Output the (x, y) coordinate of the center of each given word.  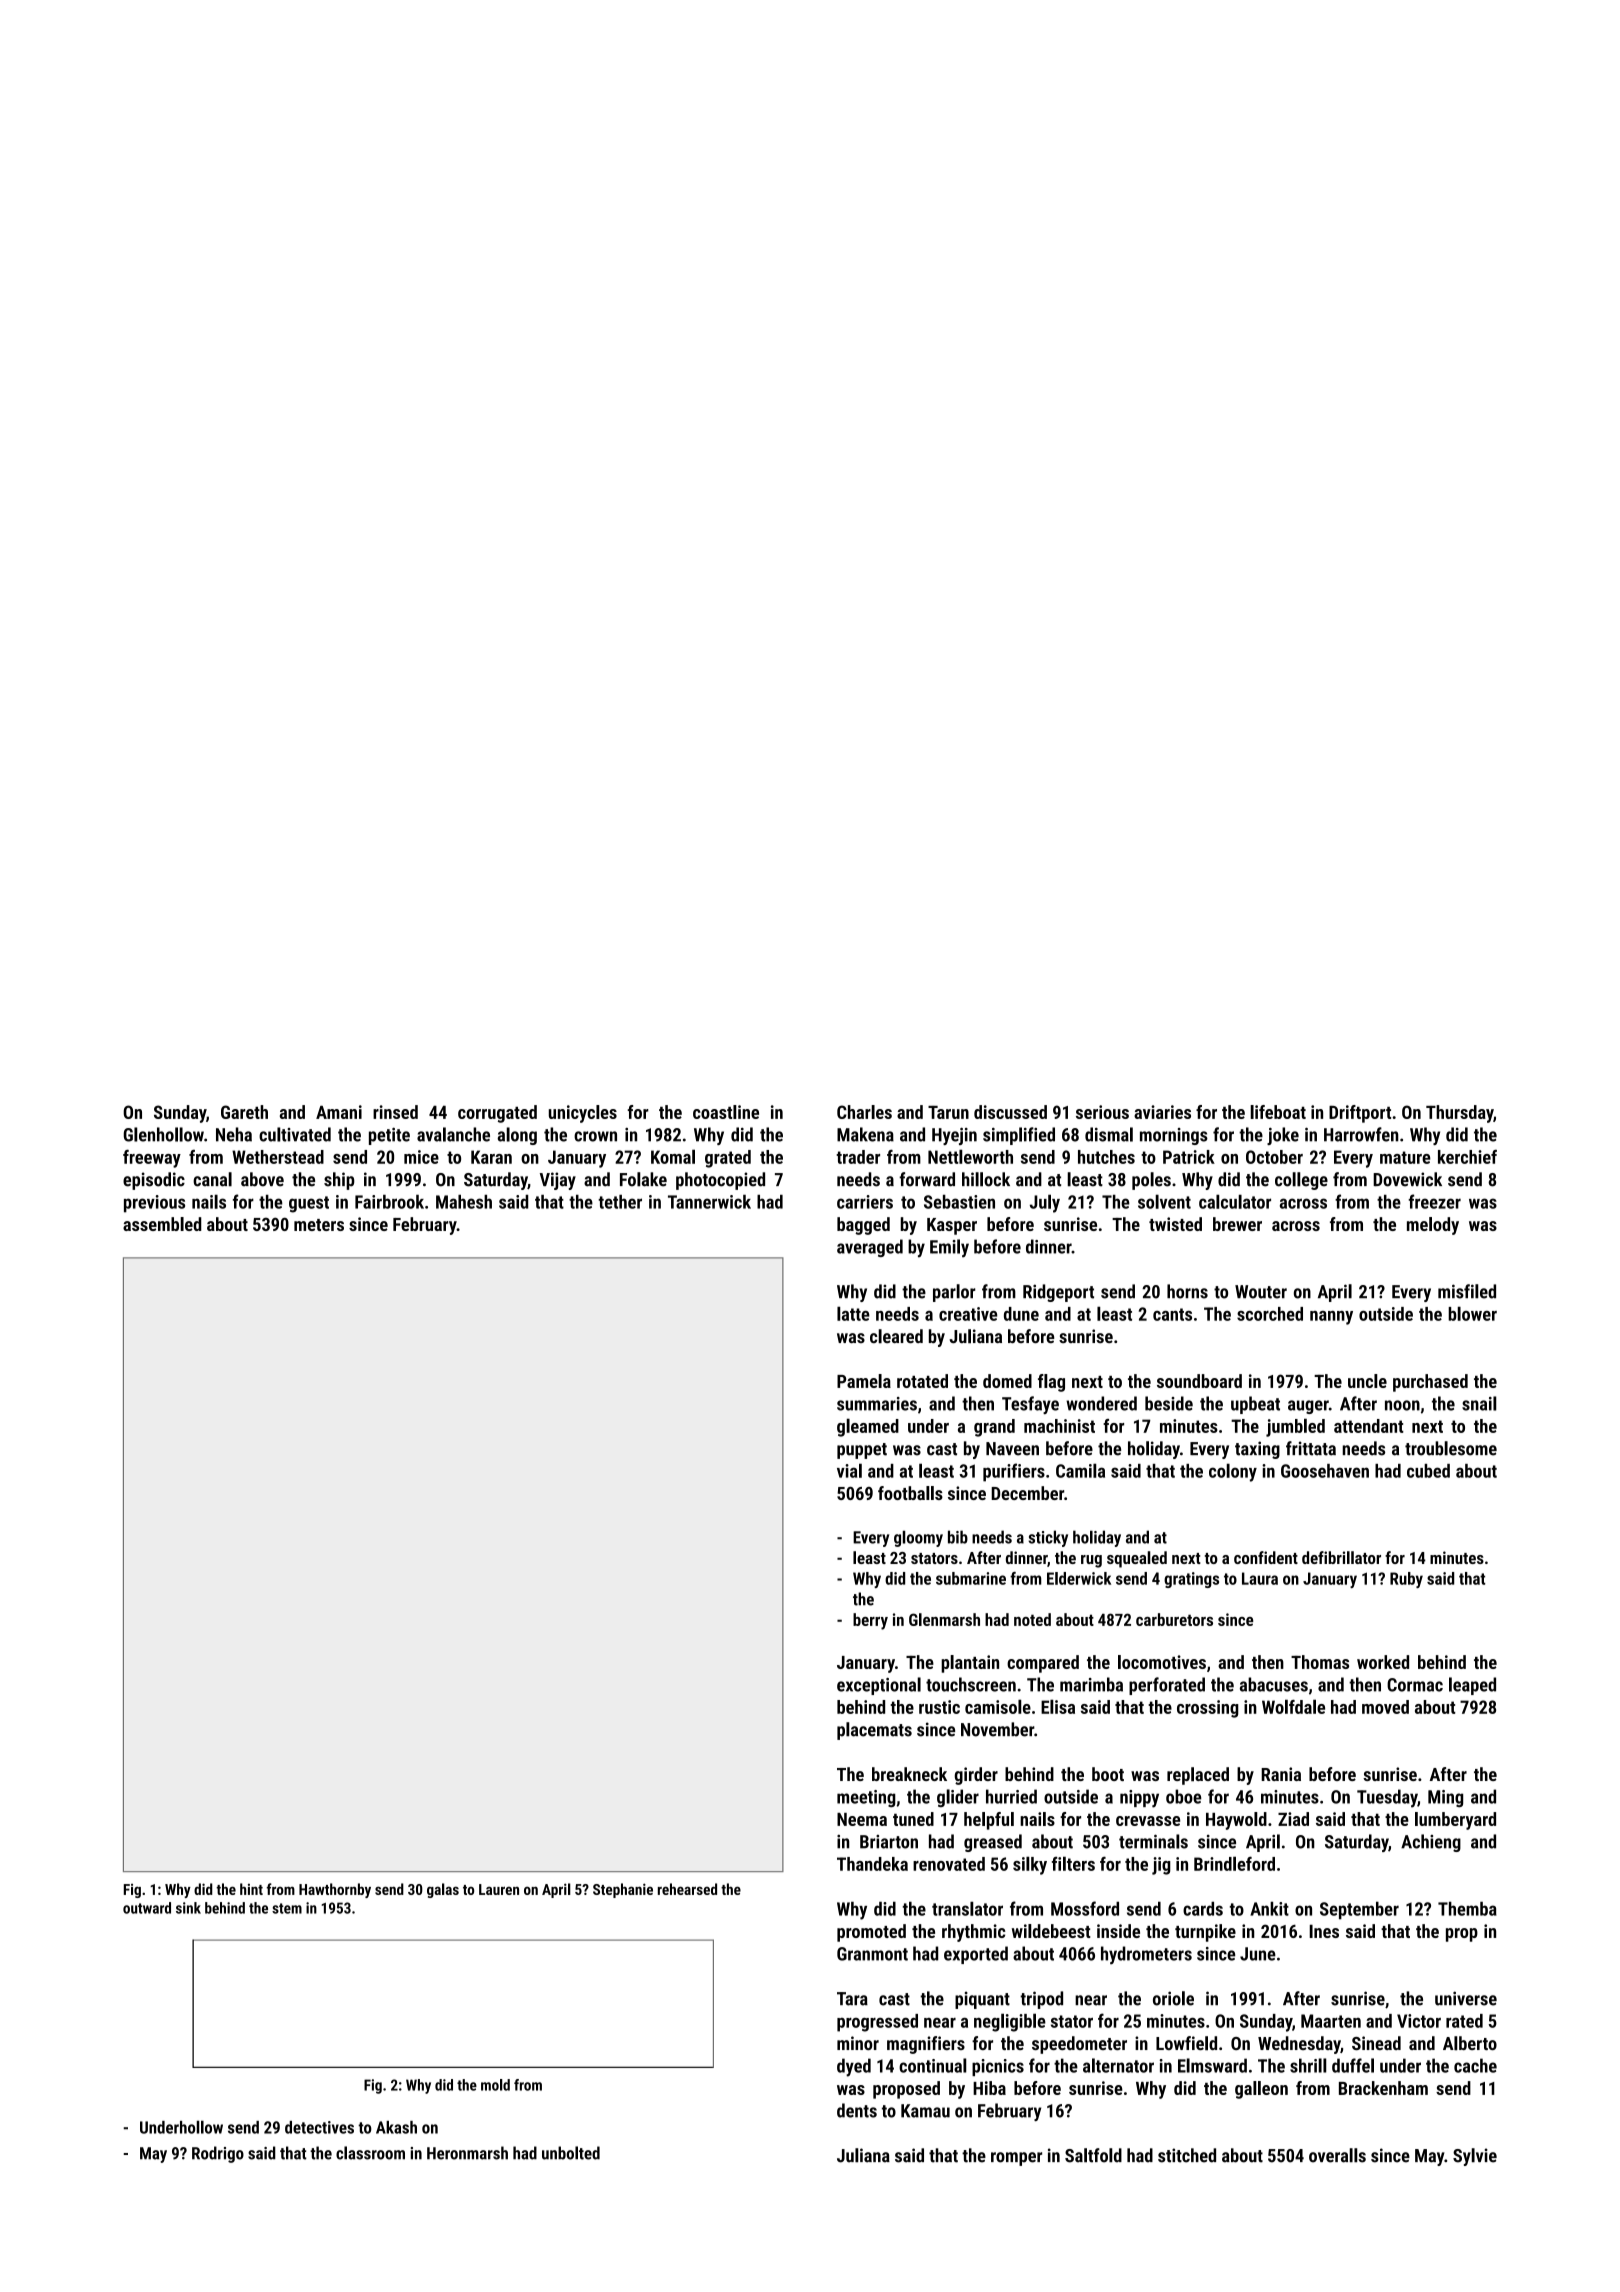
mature (1405, 1157)
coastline (726, 1112)
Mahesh (464, 1202)
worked (1383, 1662)
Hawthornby (335, 1890)
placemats (874, 1731)
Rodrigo (218, 2154)
